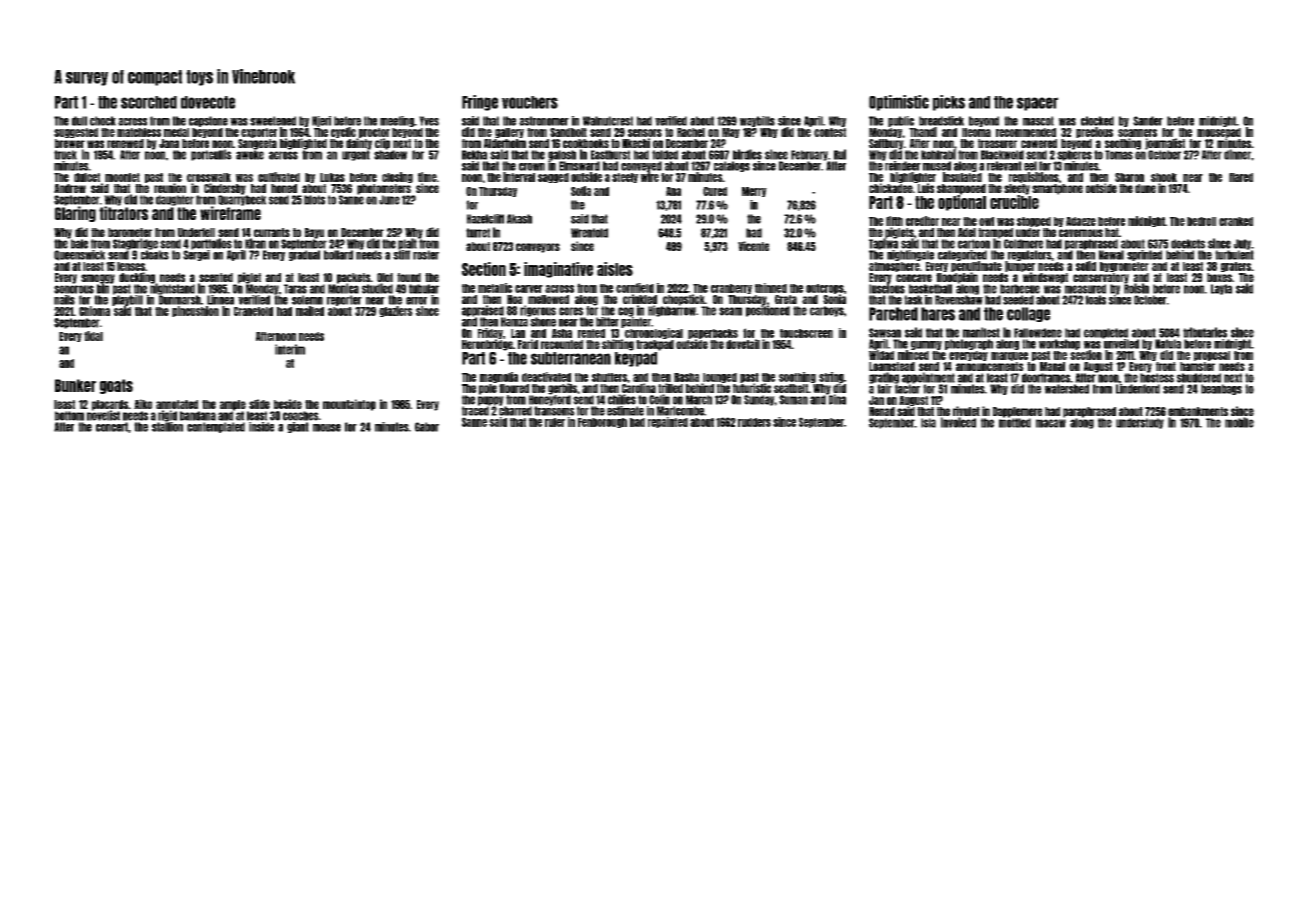 The width and height of the page is (1308, 924). Describe the element at coordinates (1145, 188) in the page. I see `dune` at that location.
